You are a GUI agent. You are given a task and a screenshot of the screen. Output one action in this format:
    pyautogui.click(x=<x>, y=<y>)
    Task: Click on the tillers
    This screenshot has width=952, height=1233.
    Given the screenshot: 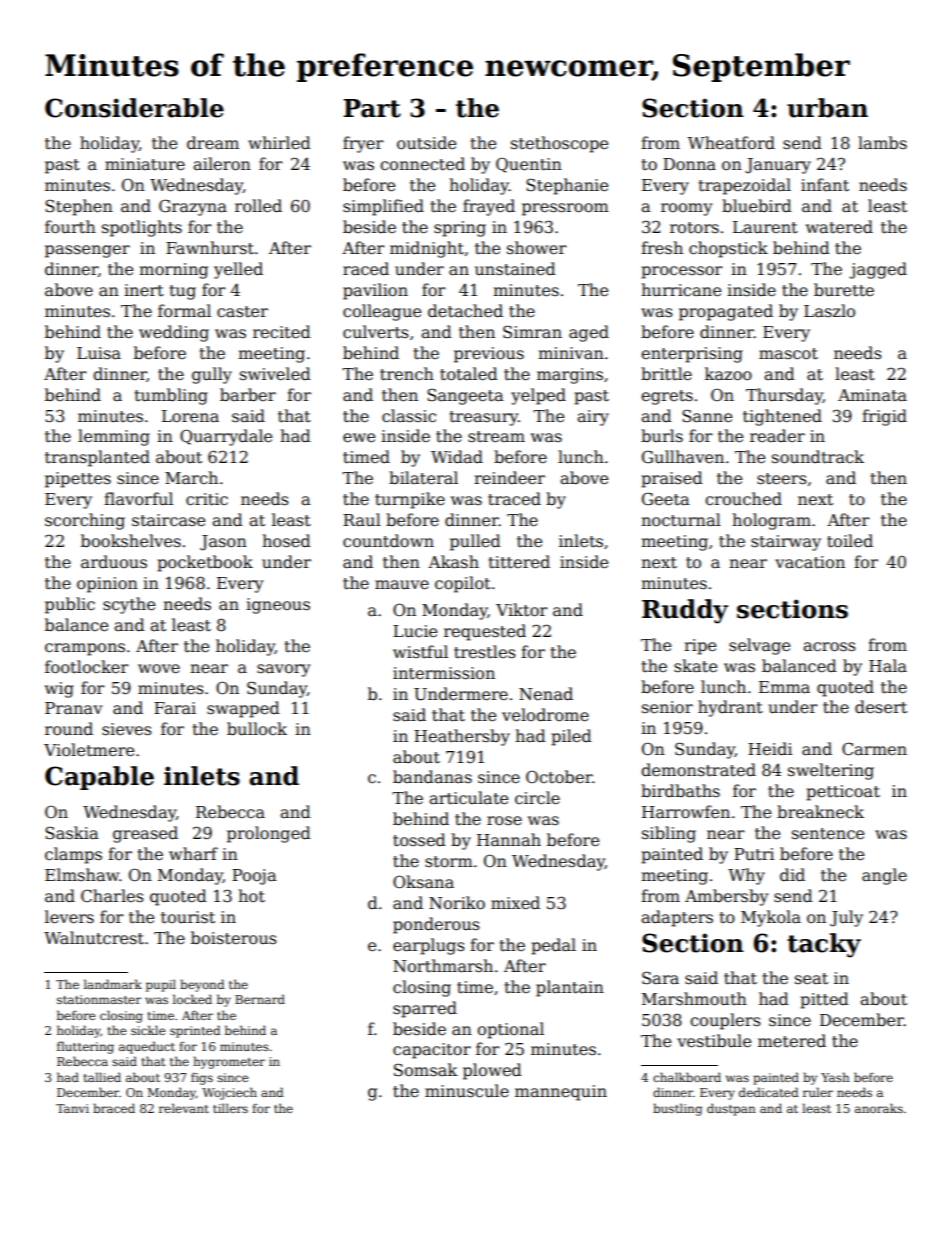 What is the action you would take?
    pyautogui.click(x=230, y=1108)
